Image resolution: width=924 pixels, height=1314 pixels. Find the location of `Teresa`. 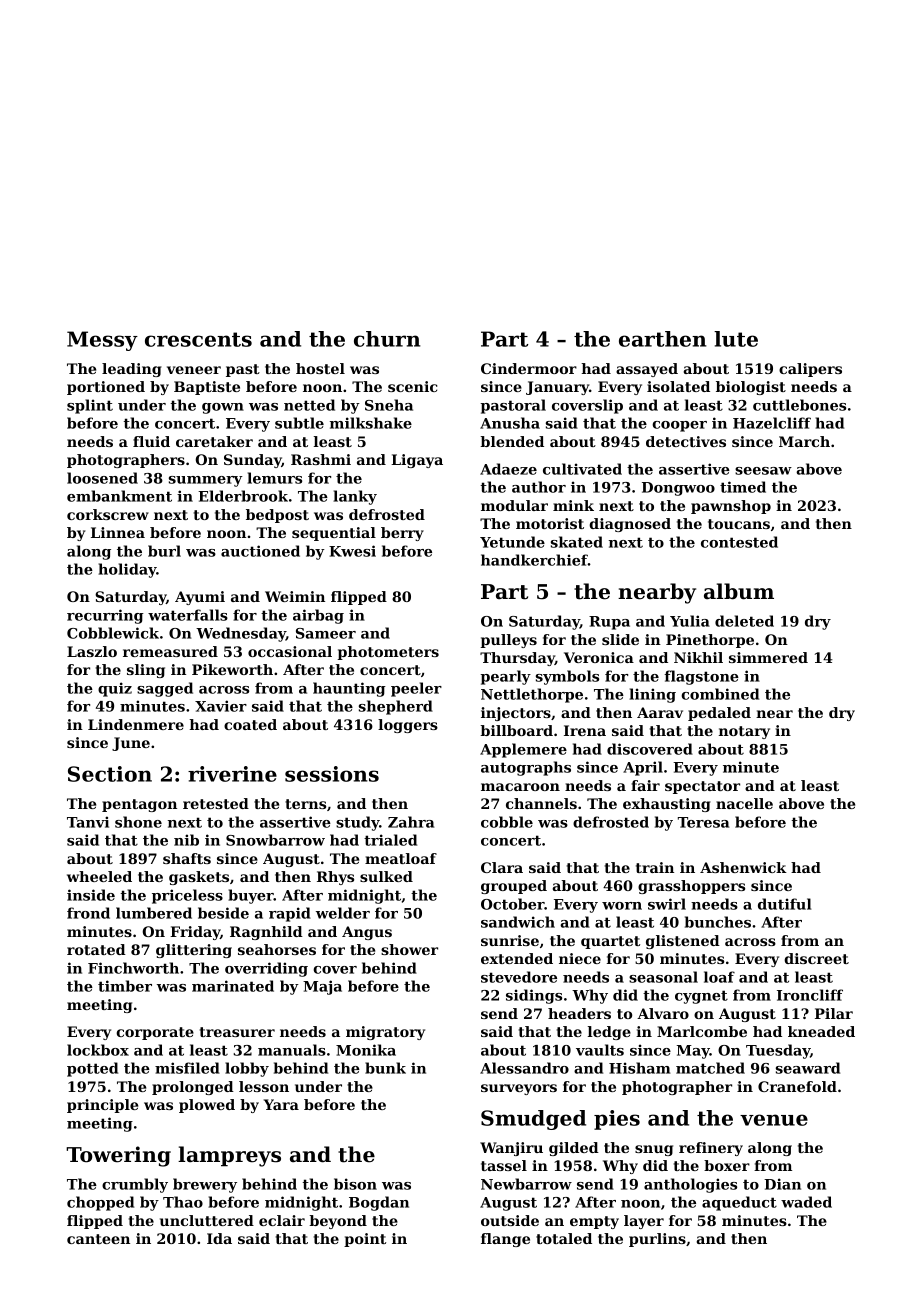

Teresa is located at coordinates (703, 822).
